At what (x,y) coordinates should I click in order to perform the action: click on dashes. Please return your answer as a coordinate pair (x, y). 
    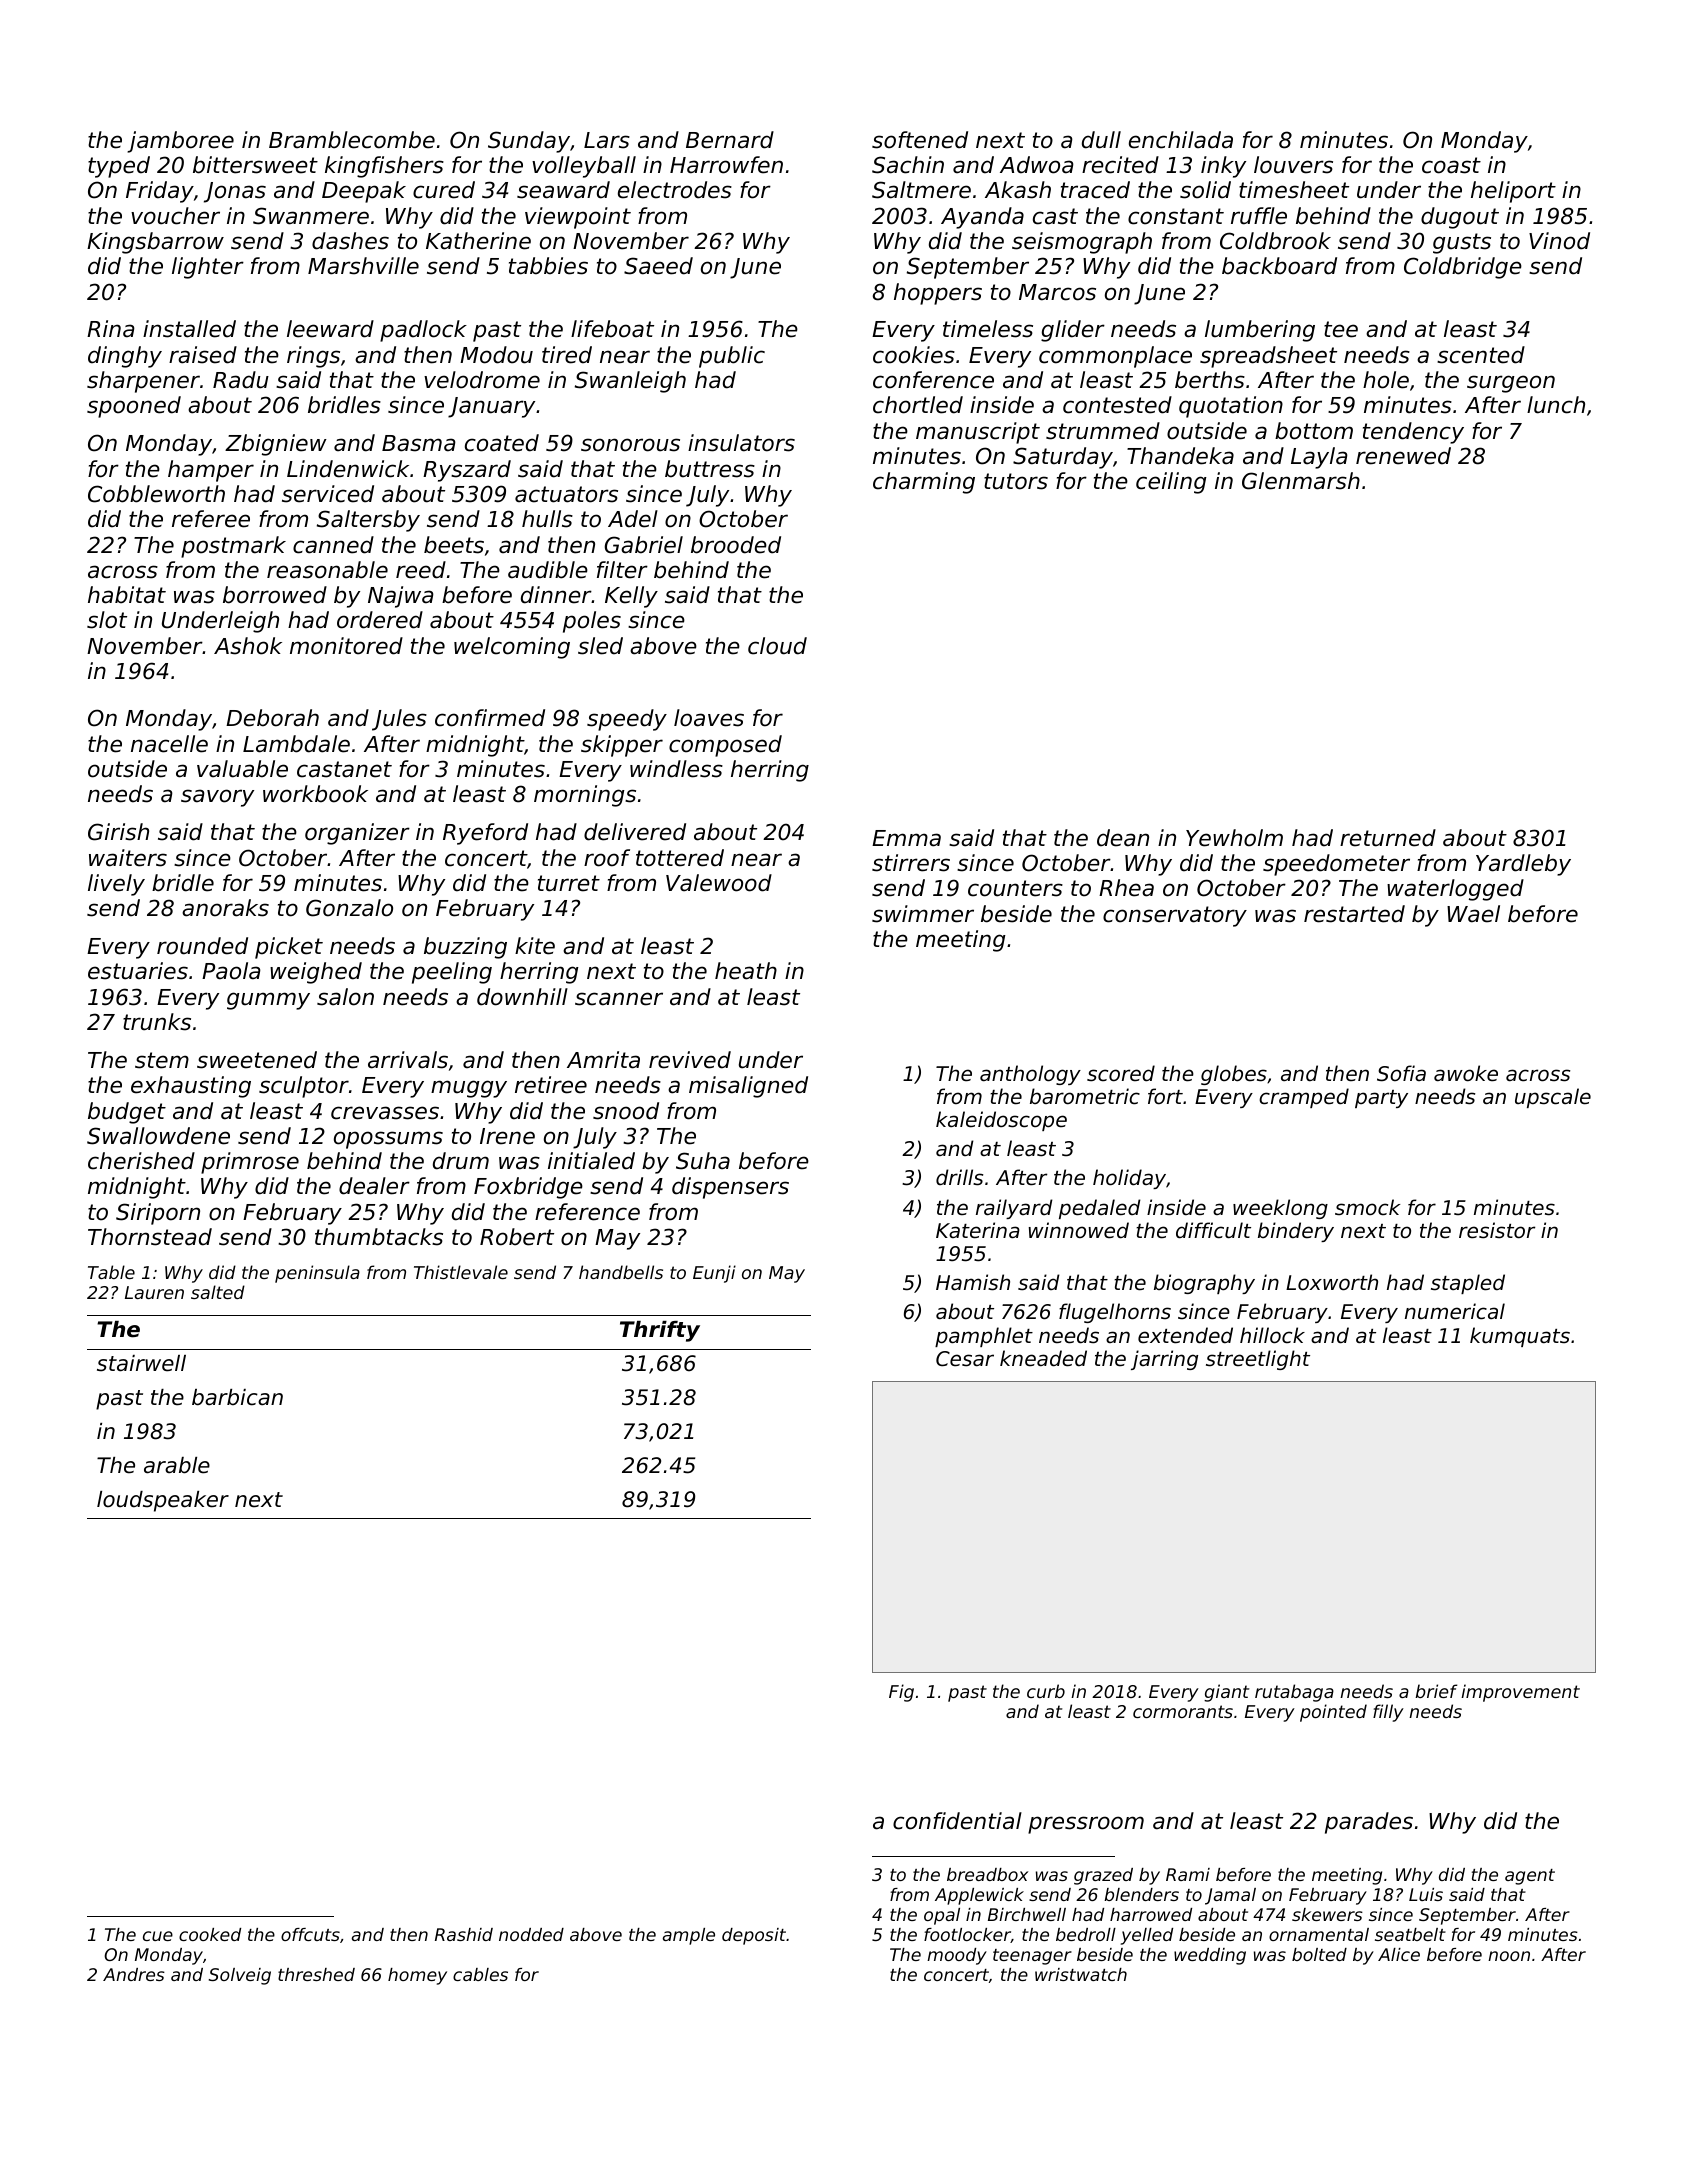
    Looking at the image, I should click on (350, 241).
